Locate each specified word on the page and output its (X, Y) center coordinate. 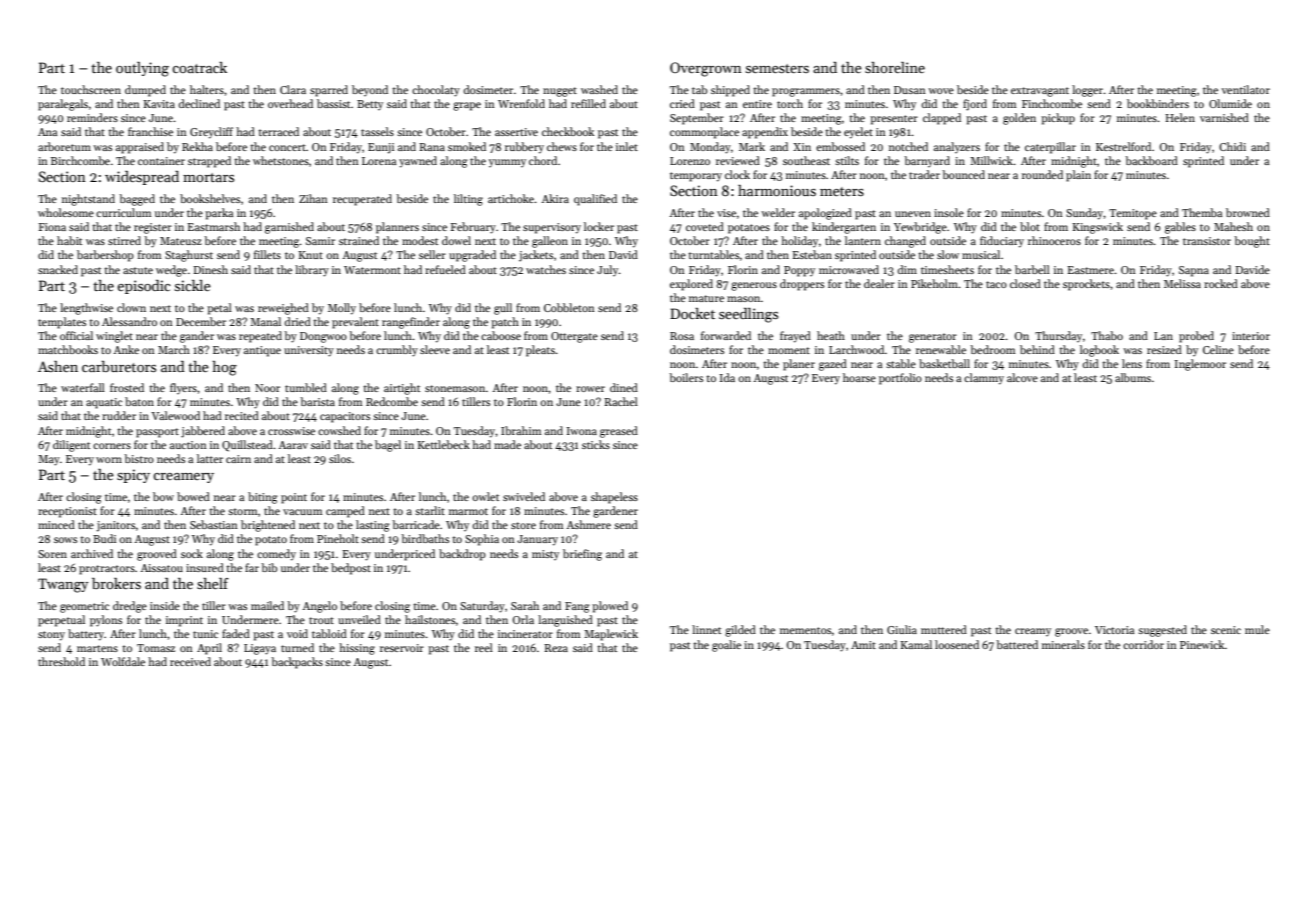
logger (1088, 91)
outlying (142, 69)
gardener (615, 512)
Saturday (482, 607)
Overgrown (706, 69)
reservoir (402, 648)
